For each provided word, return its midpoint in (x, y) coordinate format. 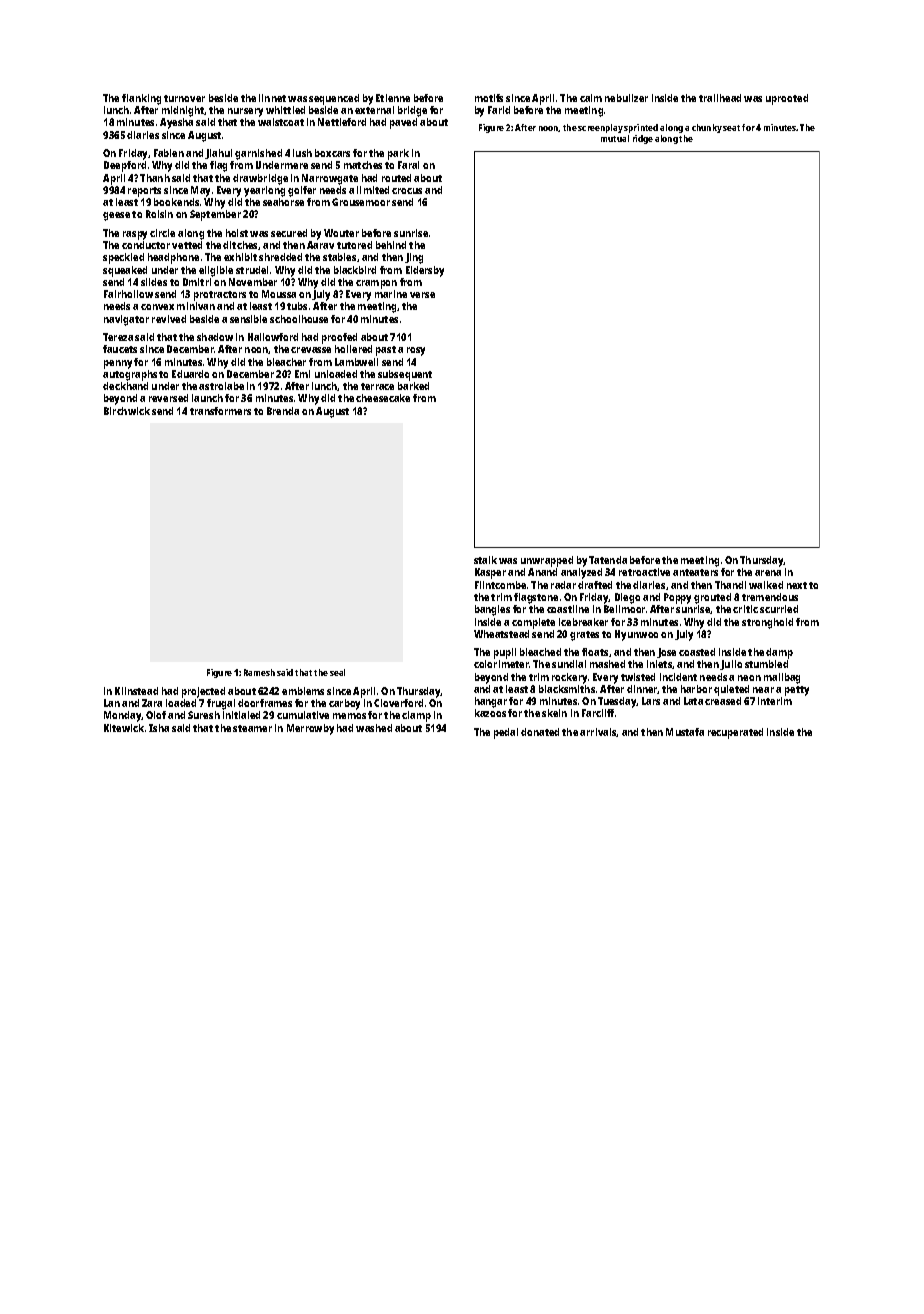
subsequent (405, 375)
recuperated (735, 733)
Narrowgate (330, 179)
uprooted (787, 99)
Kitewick (124, 728)
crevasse (311, 350)
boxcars (332, 153)
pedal (506, 733)
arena (768, 573)
